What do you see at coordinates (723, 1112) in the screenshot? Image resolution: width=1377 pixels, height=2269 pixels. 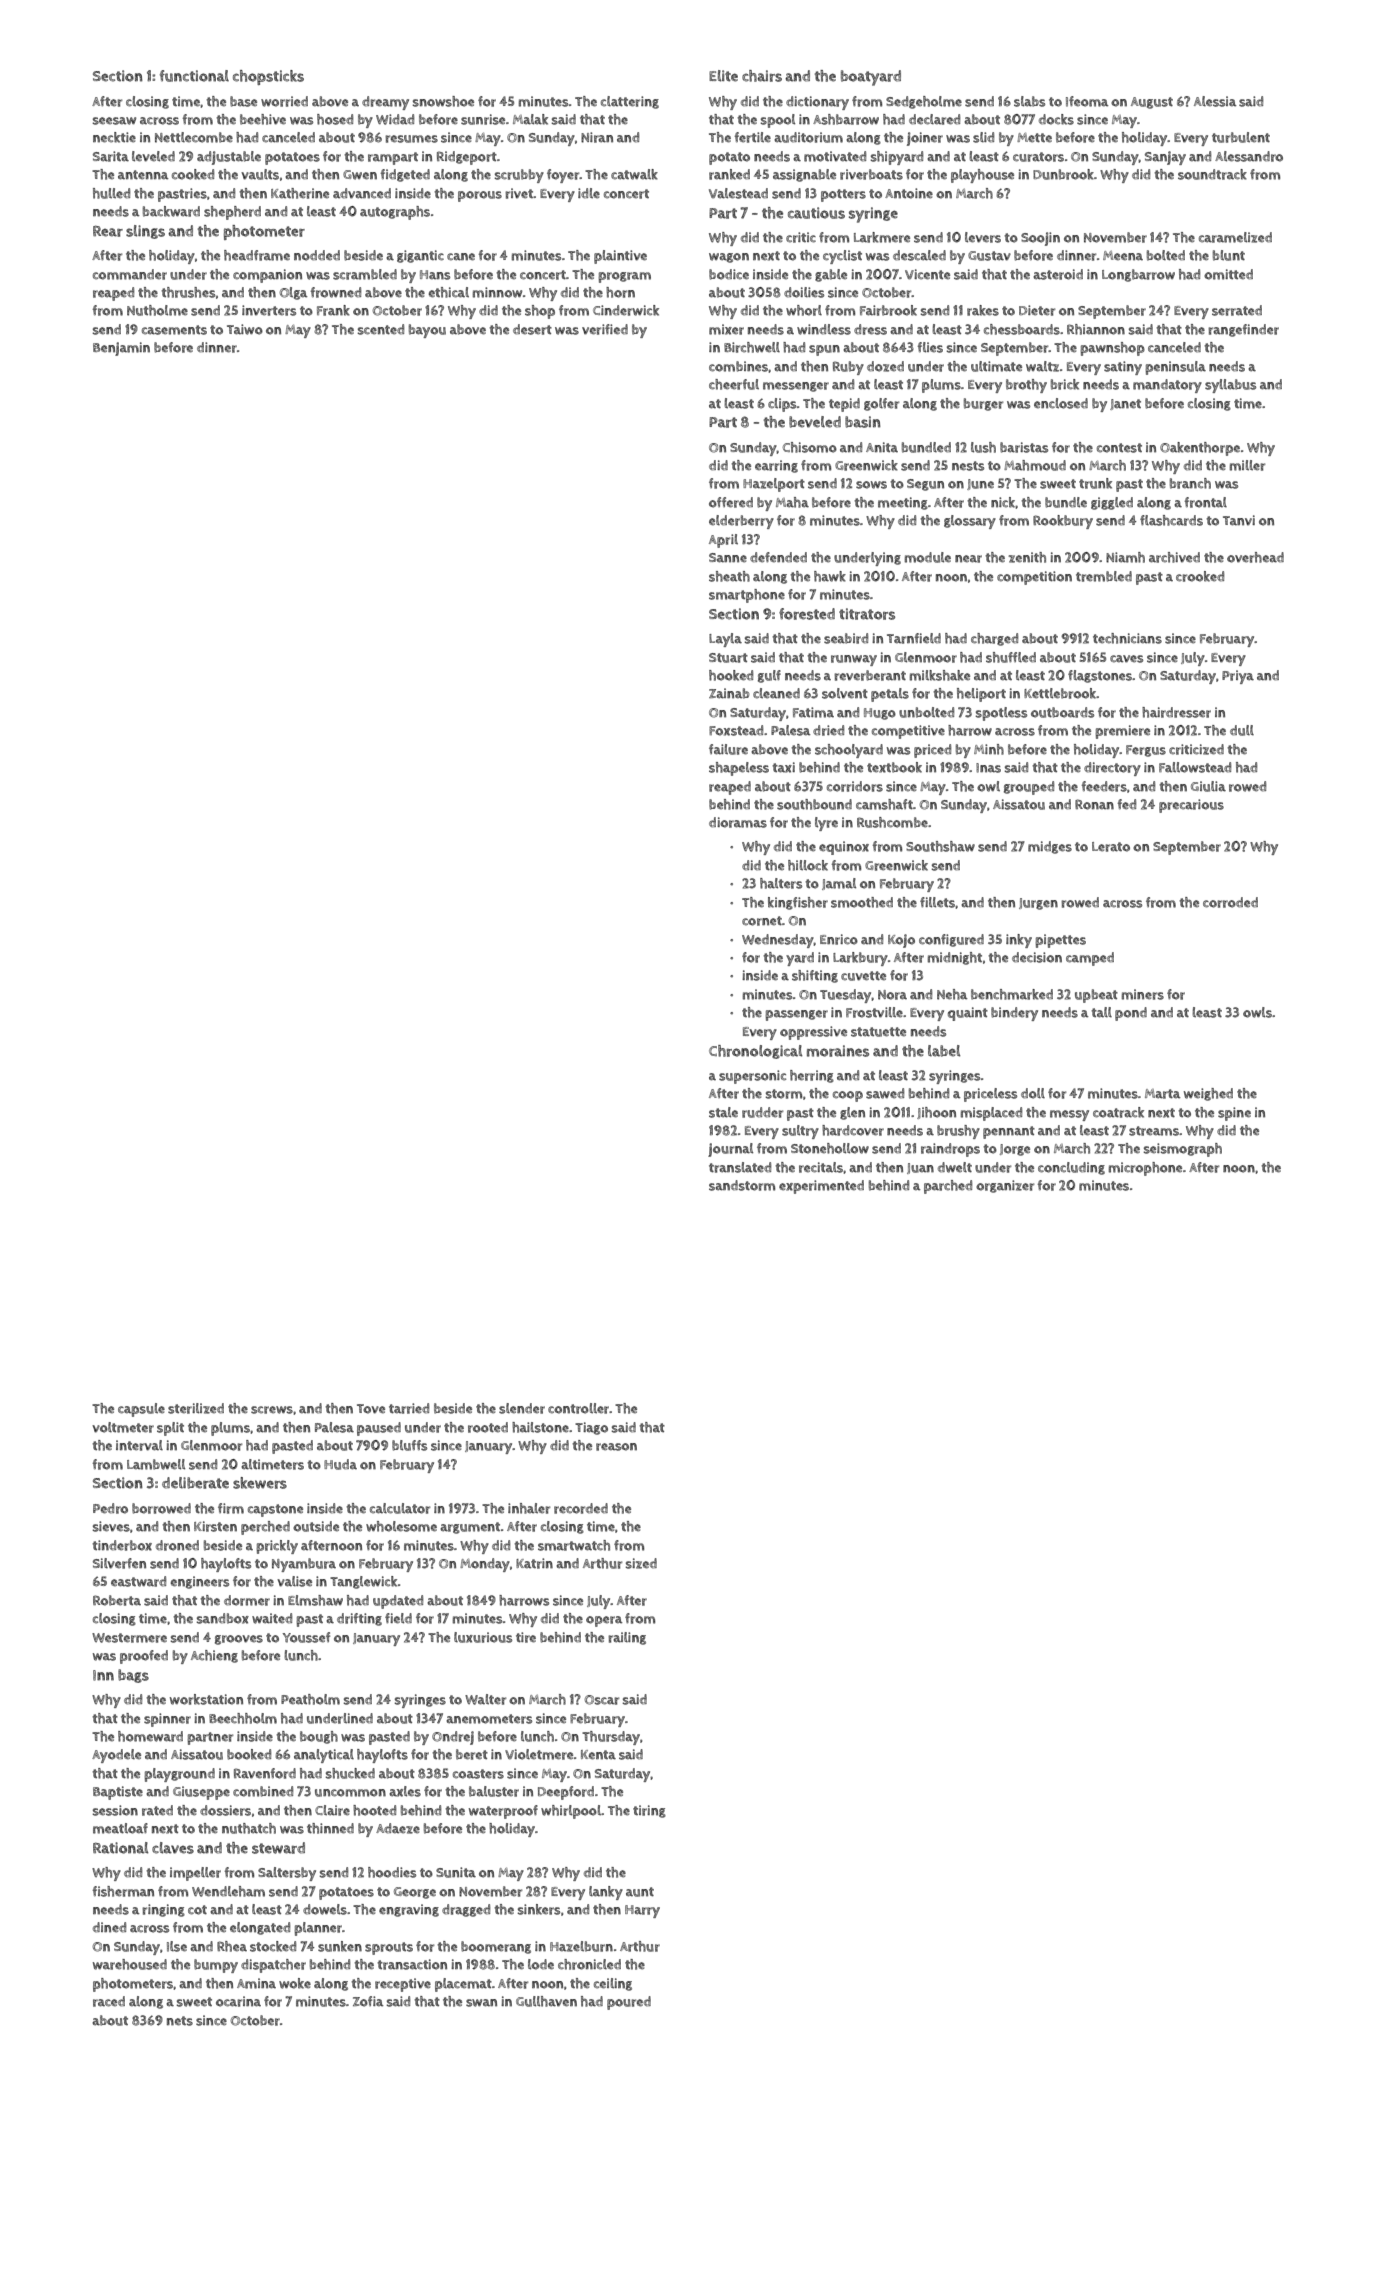 I see `stale` at bounding box center [723, 1112].
